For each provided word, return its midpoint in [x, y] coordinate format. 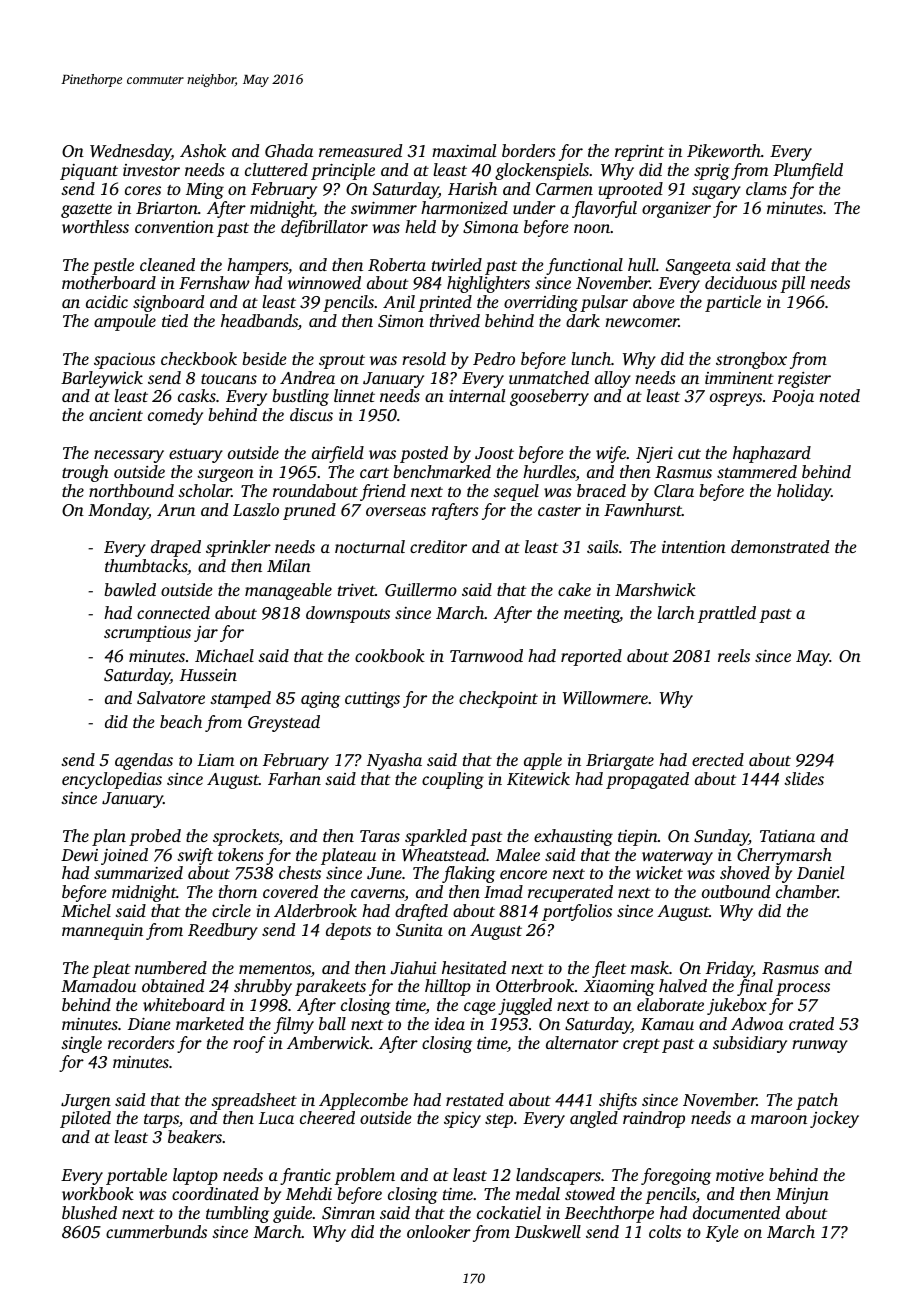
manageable [288, 591]
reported [591, 657]
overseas [396, 511]
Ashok [203, 150]
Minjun [802, 1196]
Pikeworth [724, 150]
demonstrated [780, 546]
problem [364, 1176]
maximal [464, 150]
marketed [210, 1023]
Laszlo [256, 509]
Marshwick [655, 589]
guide [292, 1214]
